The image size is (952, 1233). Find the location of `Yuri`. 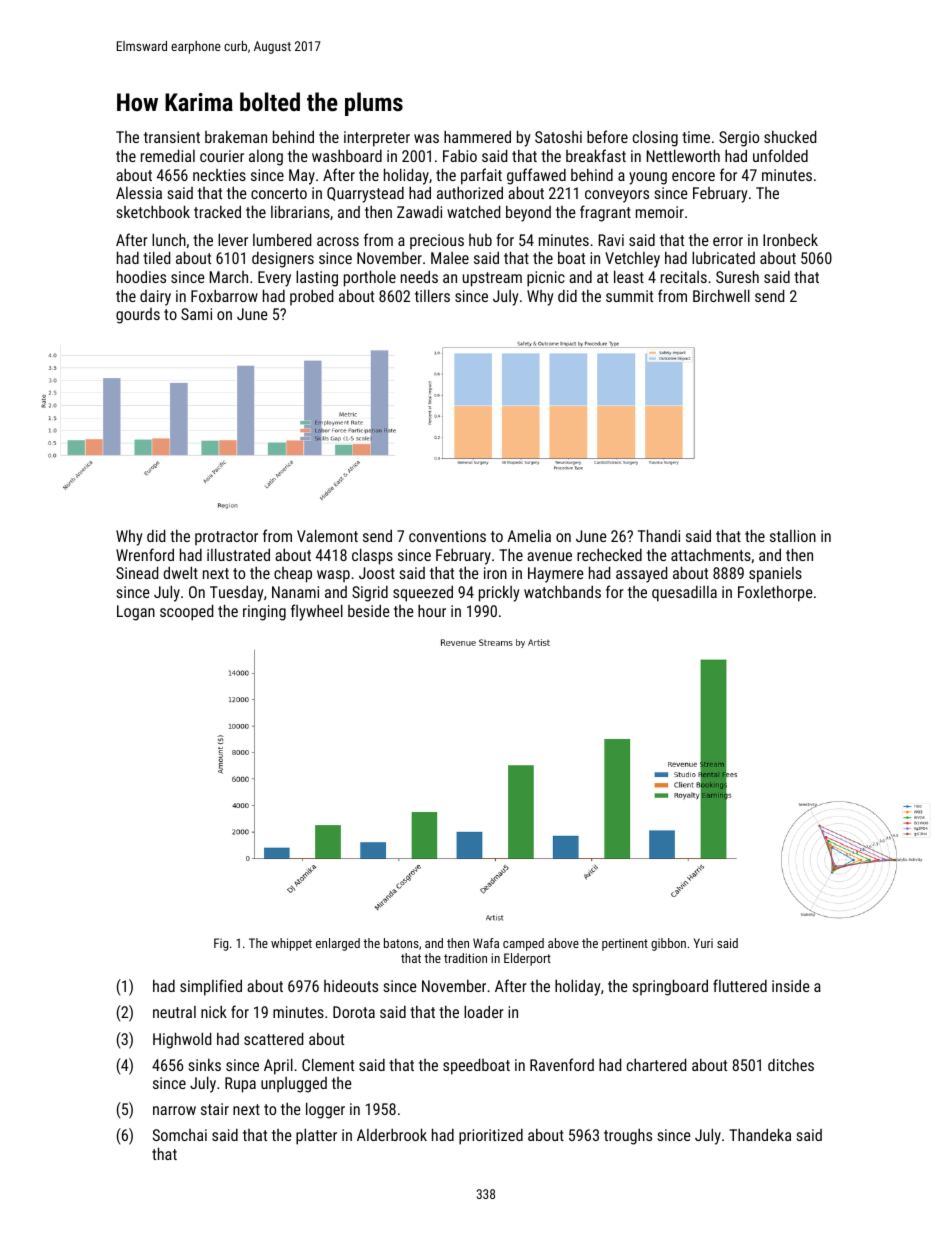

Yuri is located at coordinates (703, 943).
